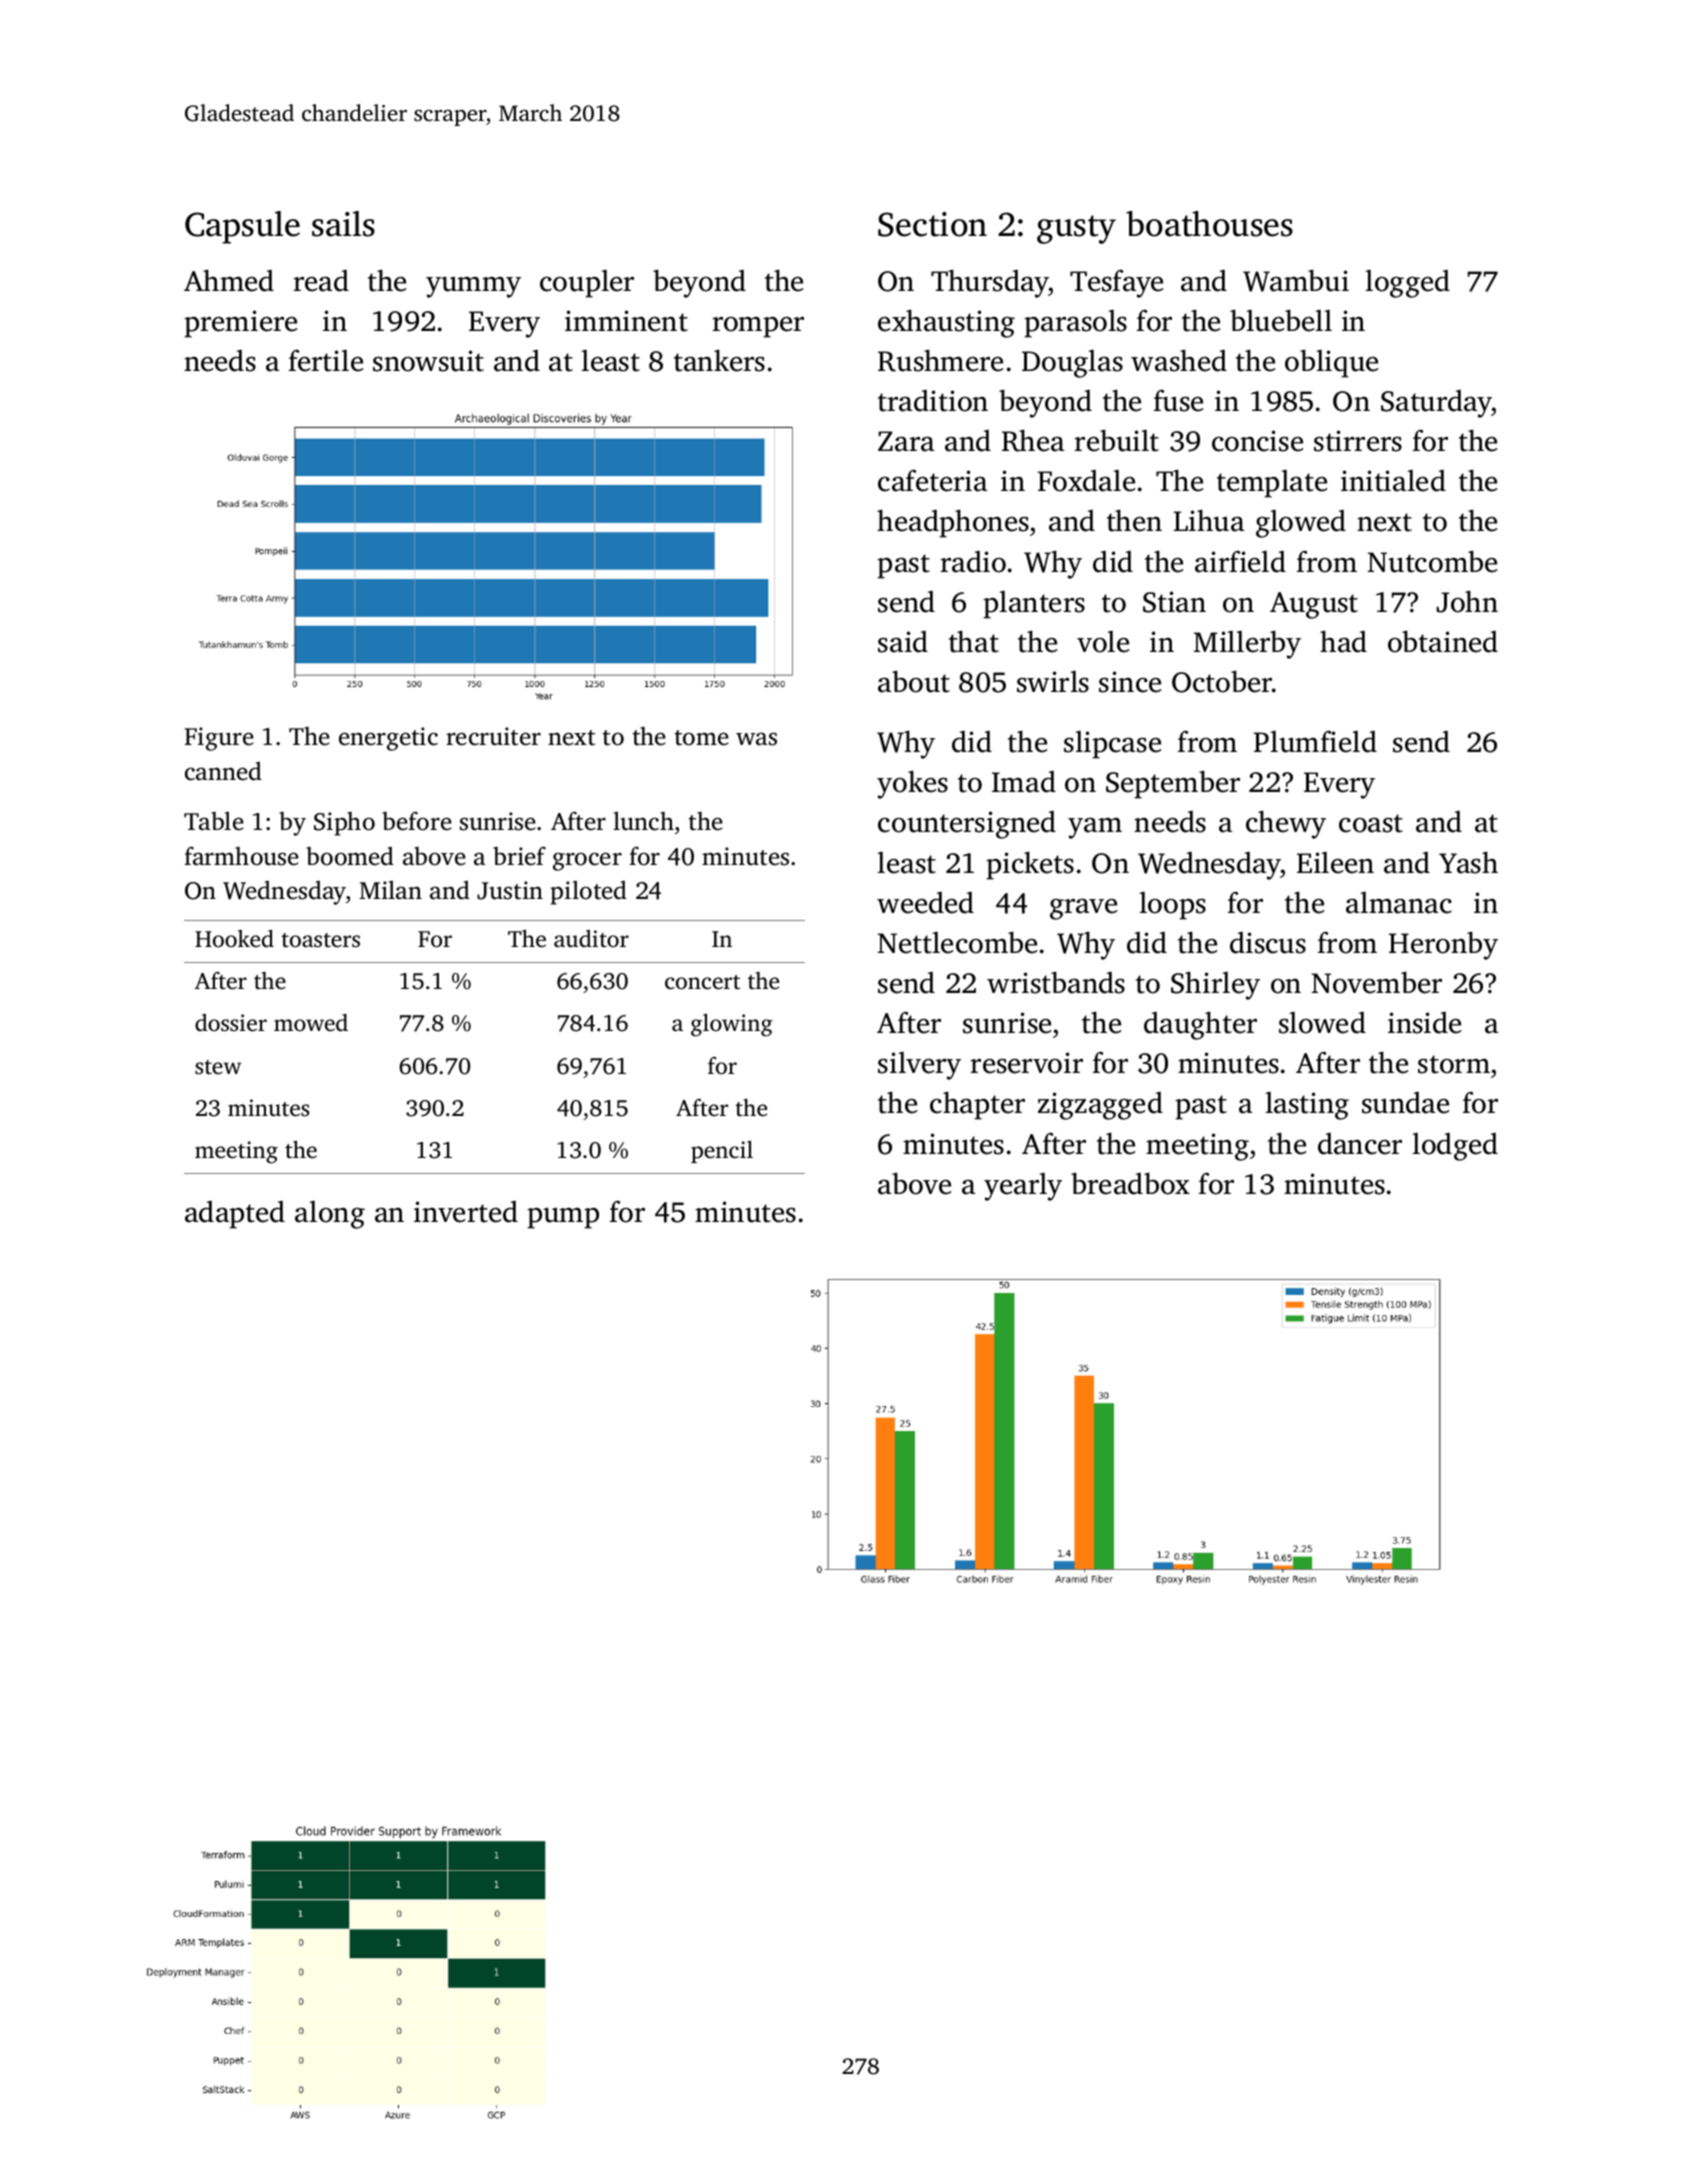 This screenshot has height=2178, width=1683. Describe the element at coordinates (1315, 741) in the screenshot. I see `Plumfield` at that location.
